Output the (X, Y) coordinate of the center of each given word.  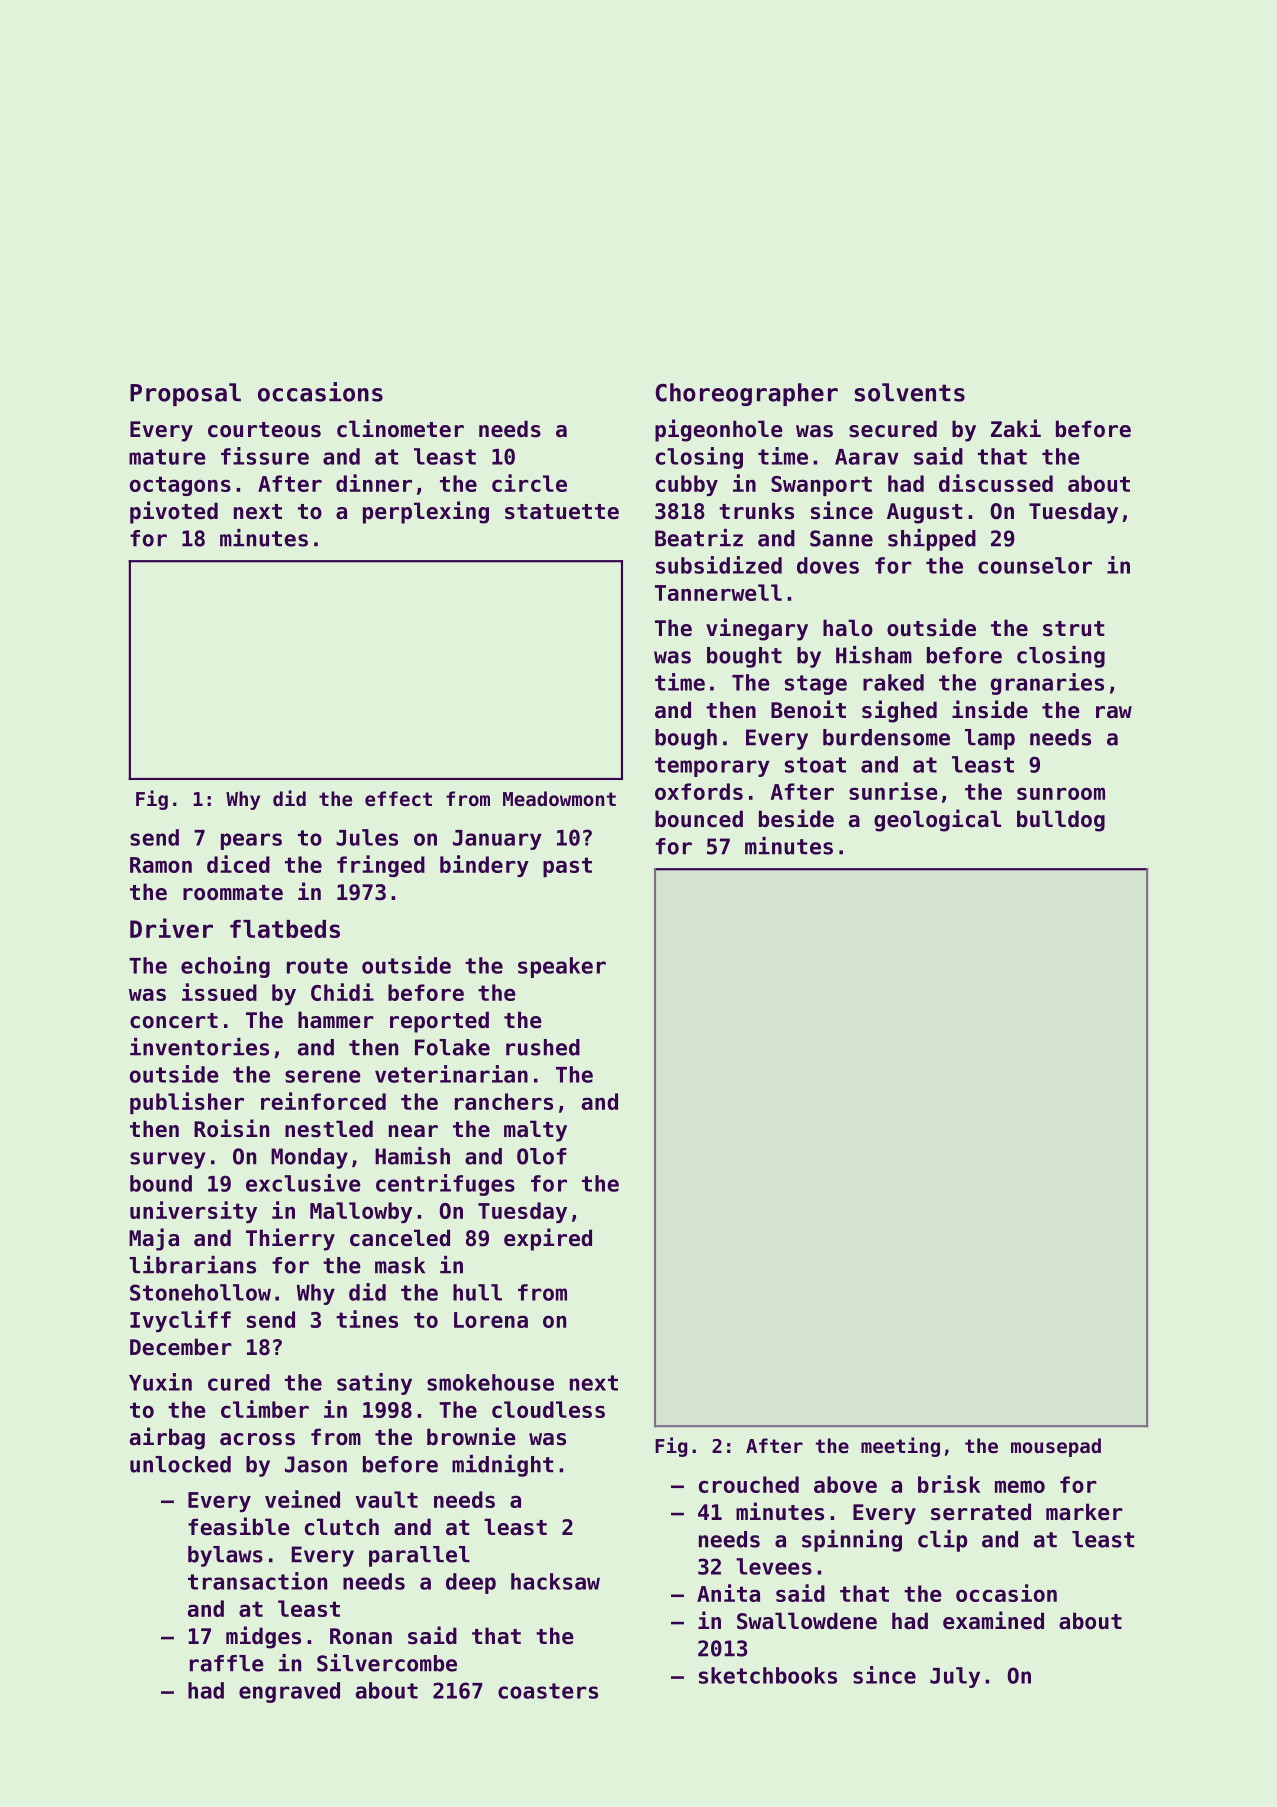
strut (1073, 629)
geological (937, 820)
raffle (227, 1663)
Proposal (185, 394)
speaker (562, 967)
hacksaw (555, 1581)
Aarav (867, 457)
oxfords (699, 791)
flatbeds (285, 929)
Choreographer (747, 394)
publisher (187, 1103)
